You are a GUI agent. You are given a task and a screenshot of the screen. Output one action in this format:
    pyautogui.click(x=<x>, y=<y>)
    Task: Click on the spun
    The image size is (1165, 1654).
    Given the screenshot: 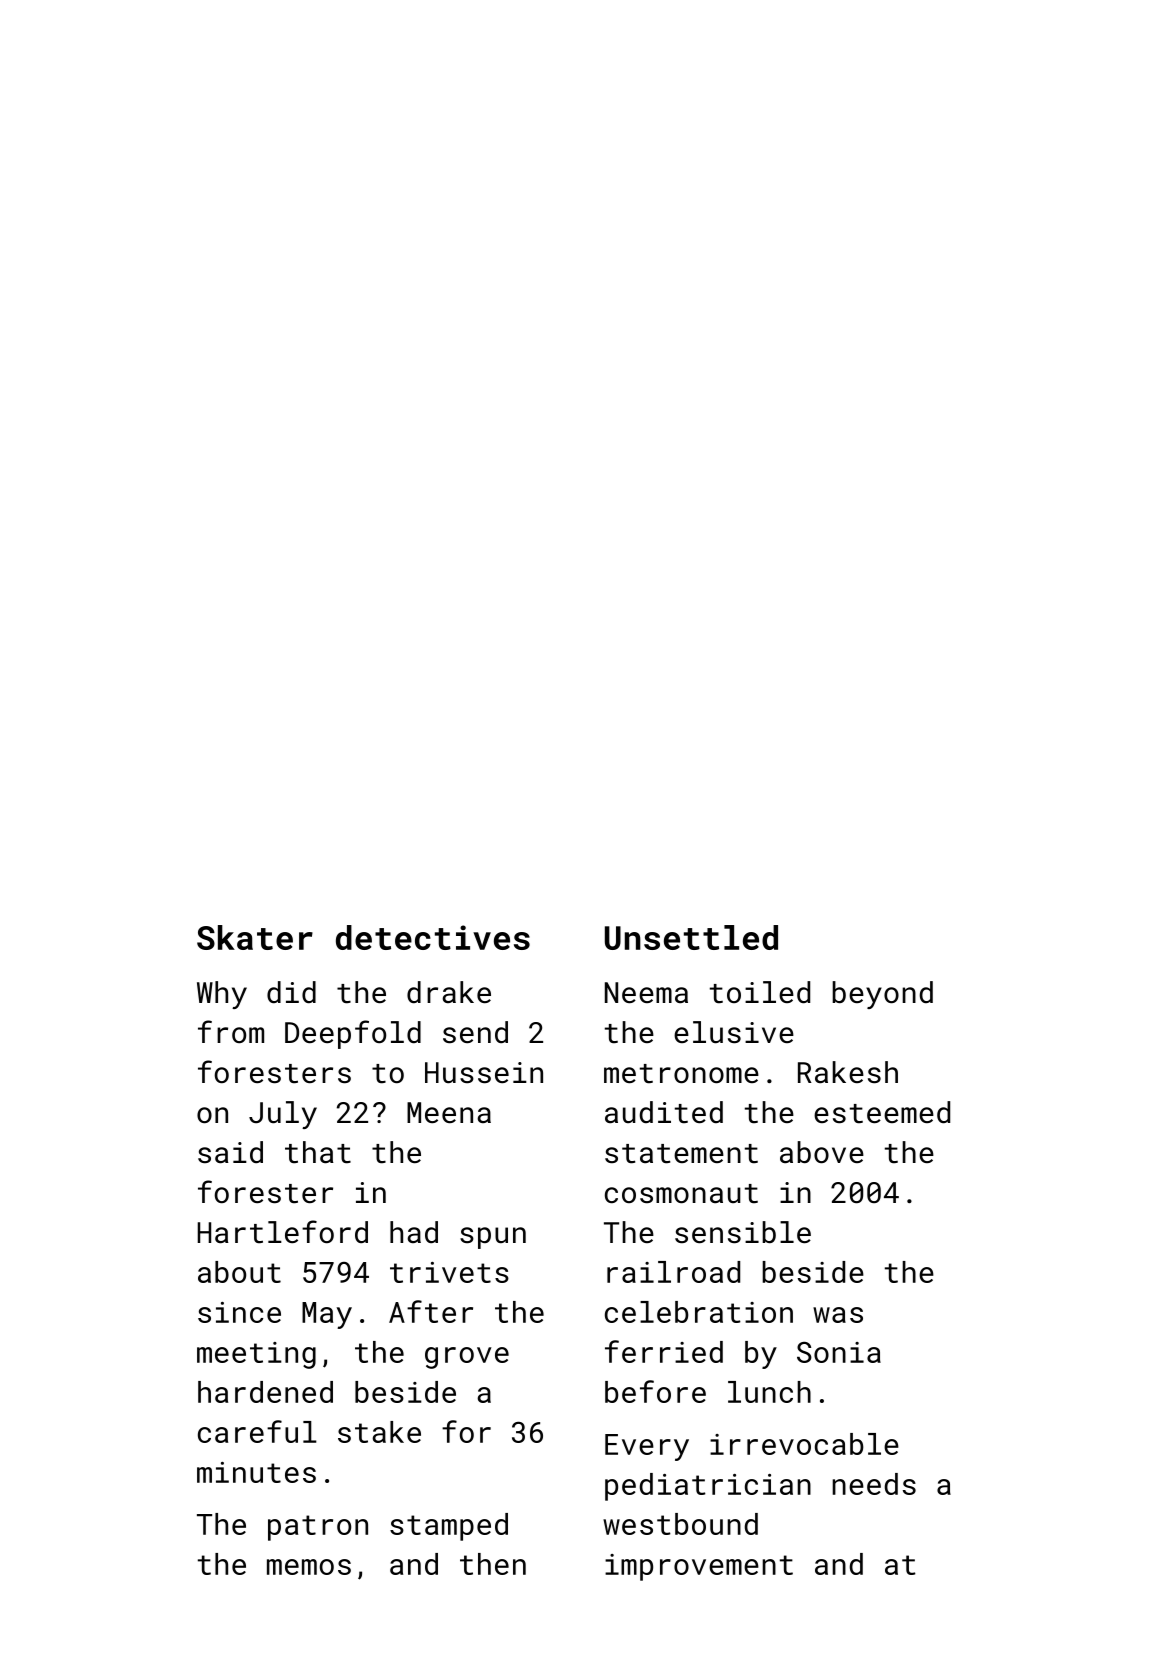 What is the action you would take?
    pyautogui.click(x=493, y=1238)
